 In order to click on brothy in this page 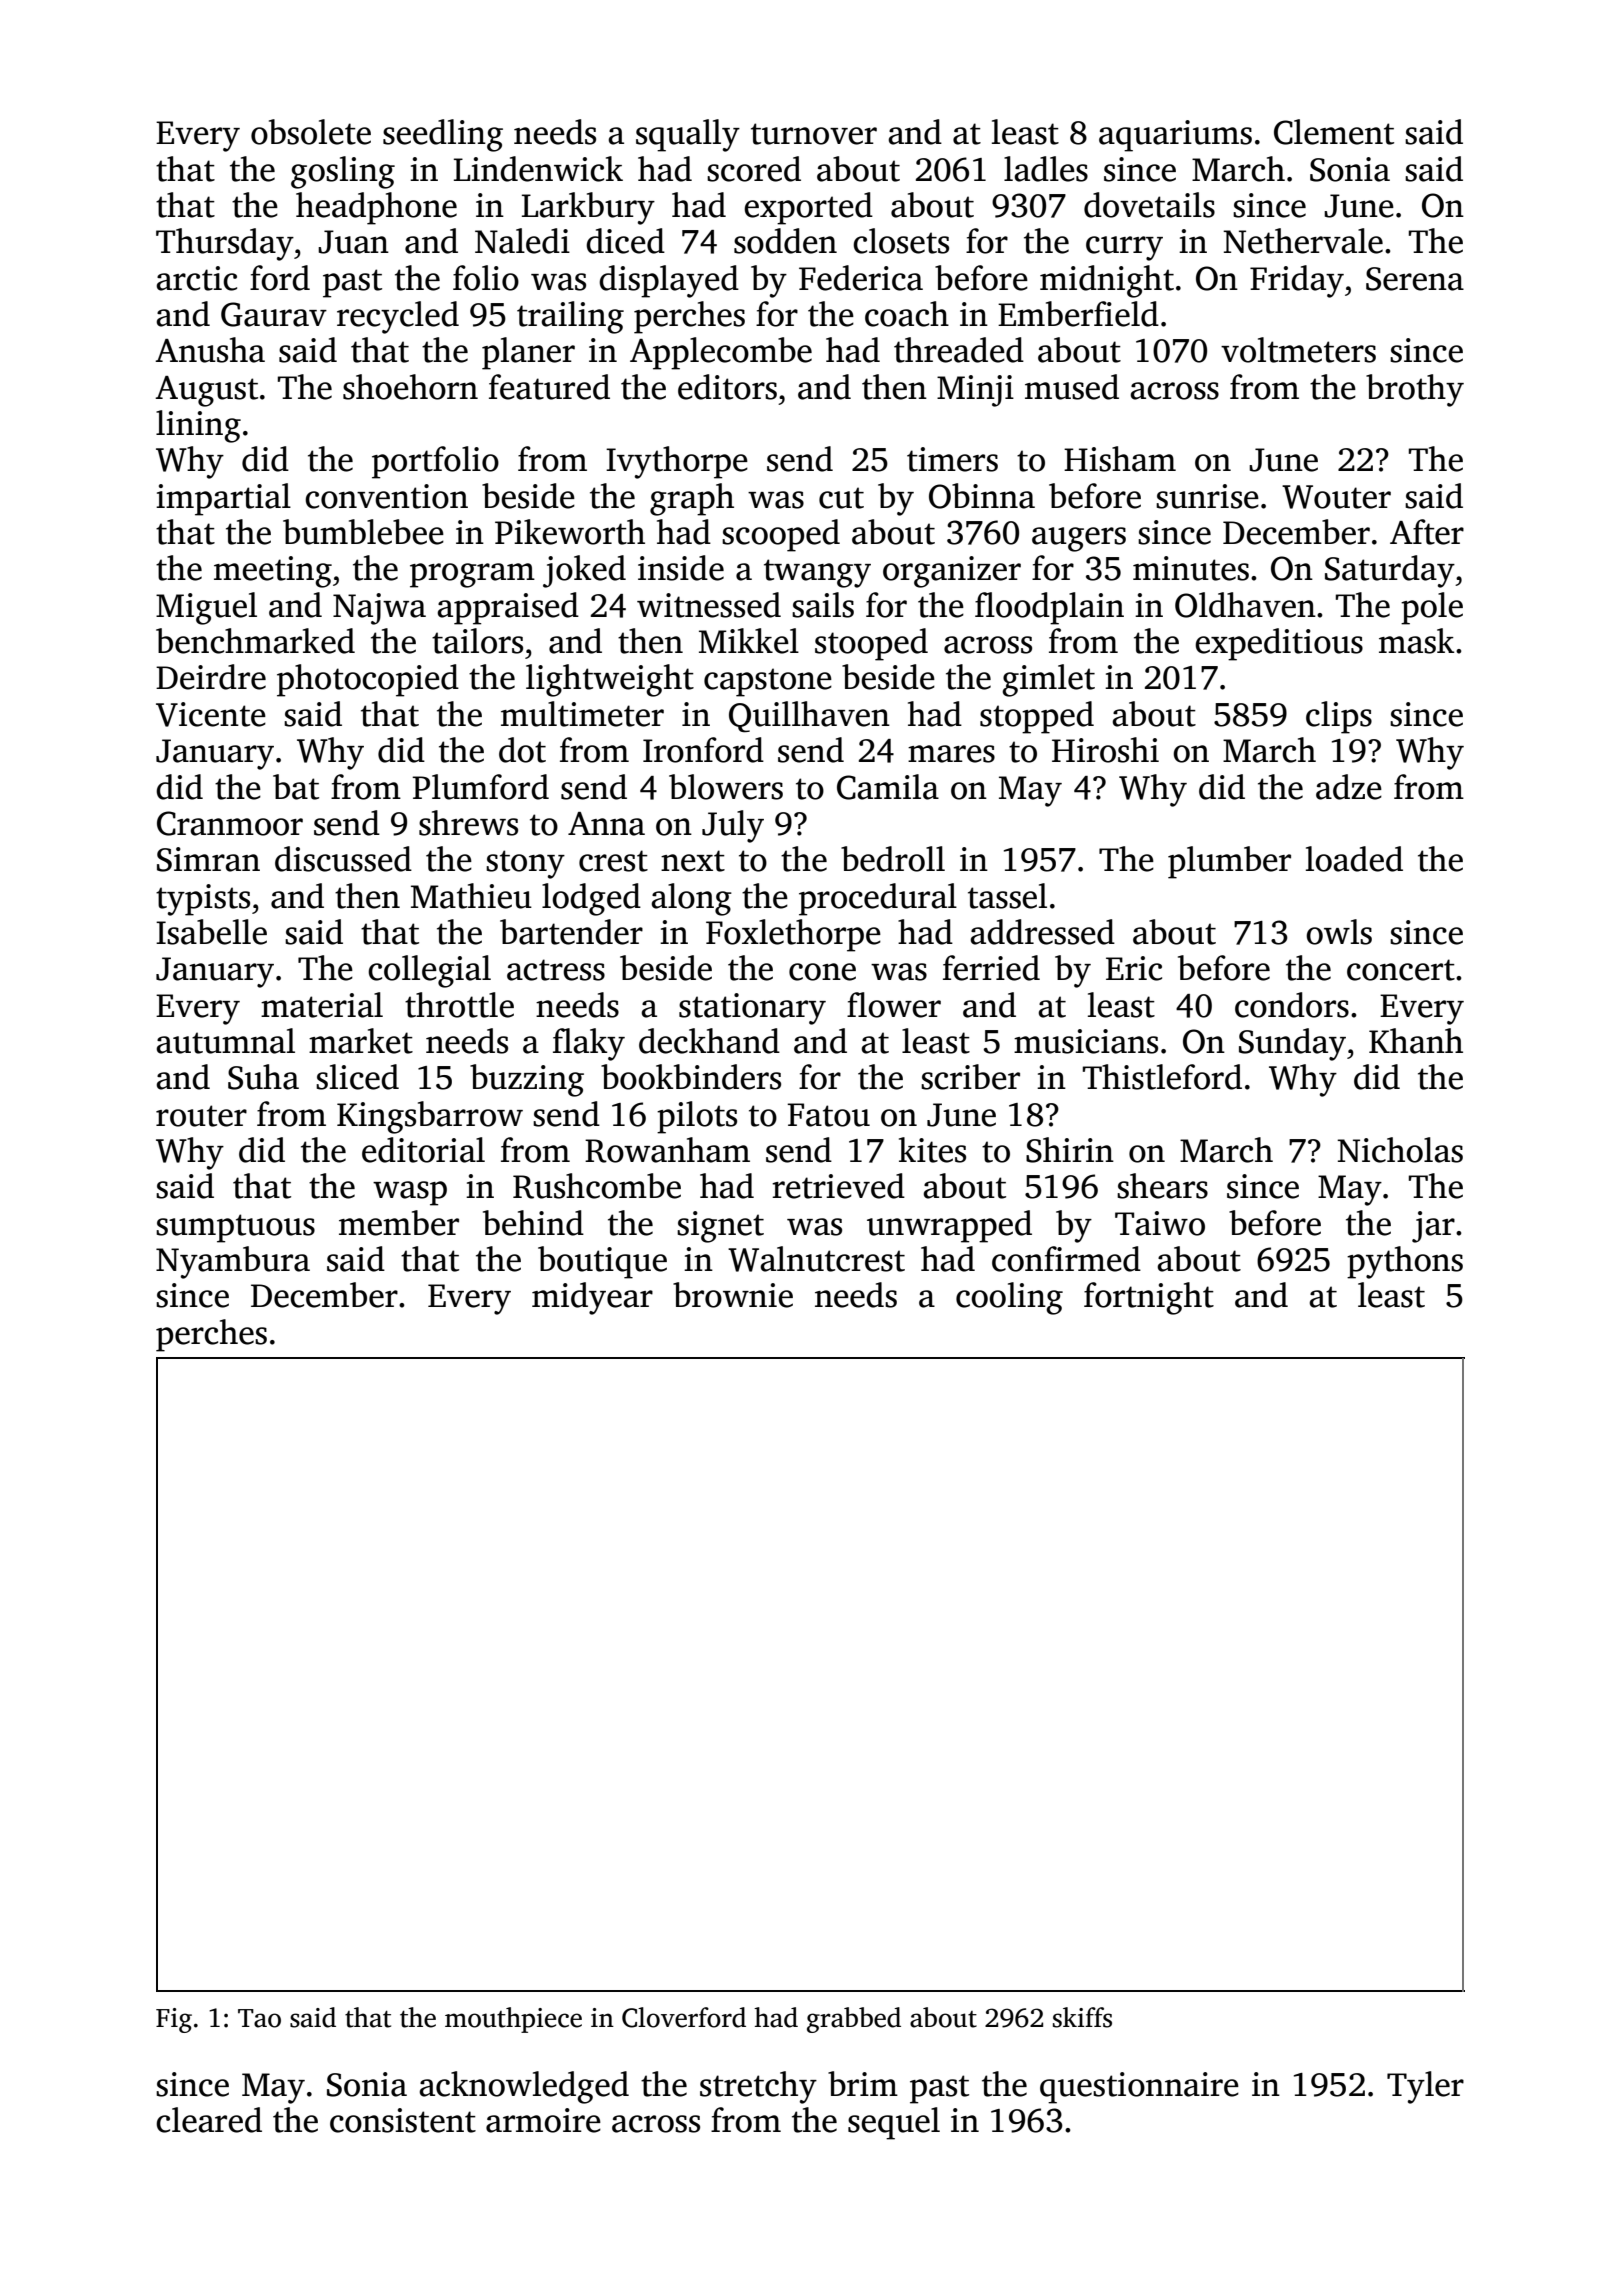, I will do `click(1415, 390)`.
